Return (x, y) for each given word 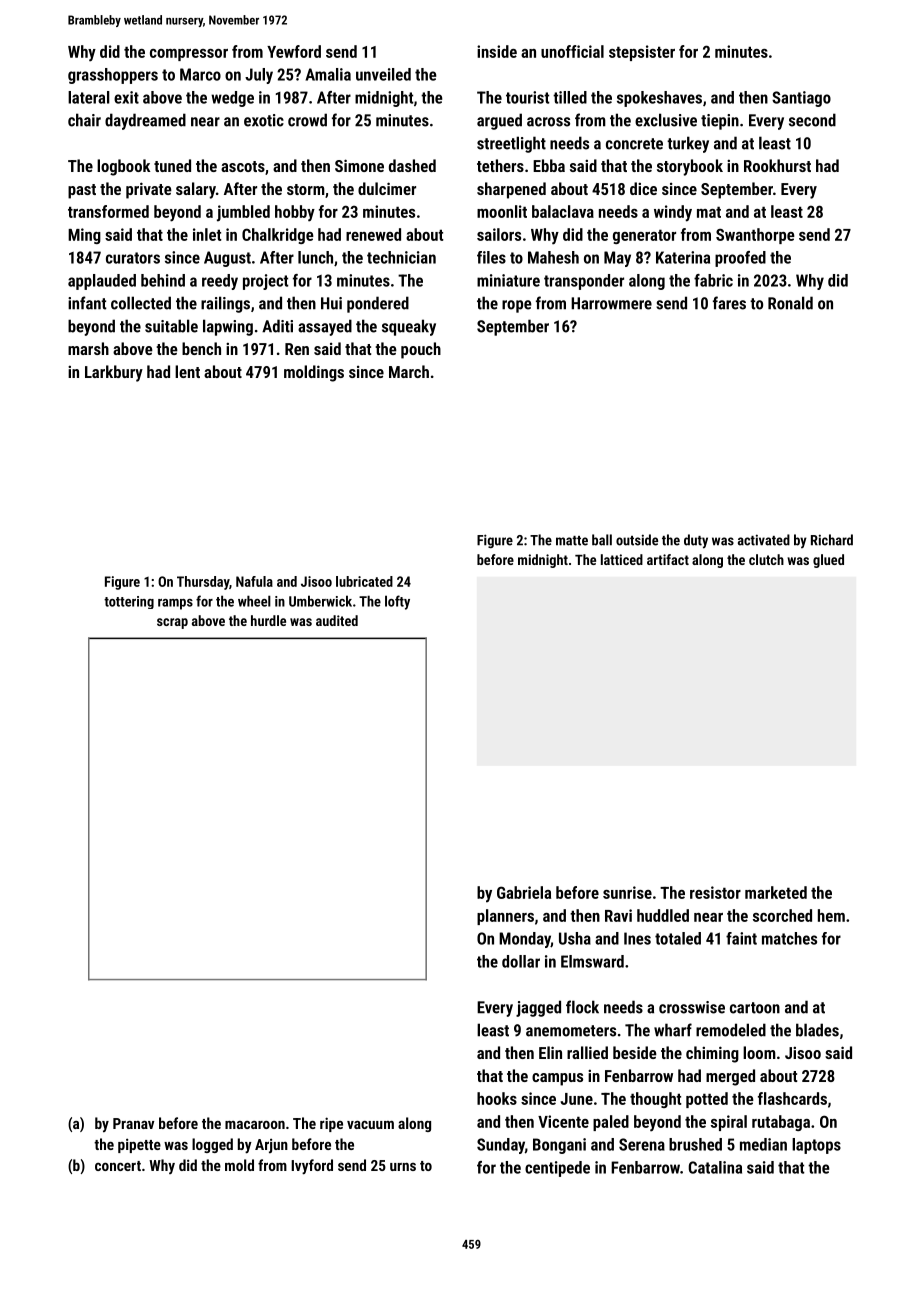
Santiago (801, 99)
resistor (715, 892)
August (227, 259)
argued (499, 121)
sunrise (627, 892)
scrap (172, 623)
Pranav (133, 1123)
